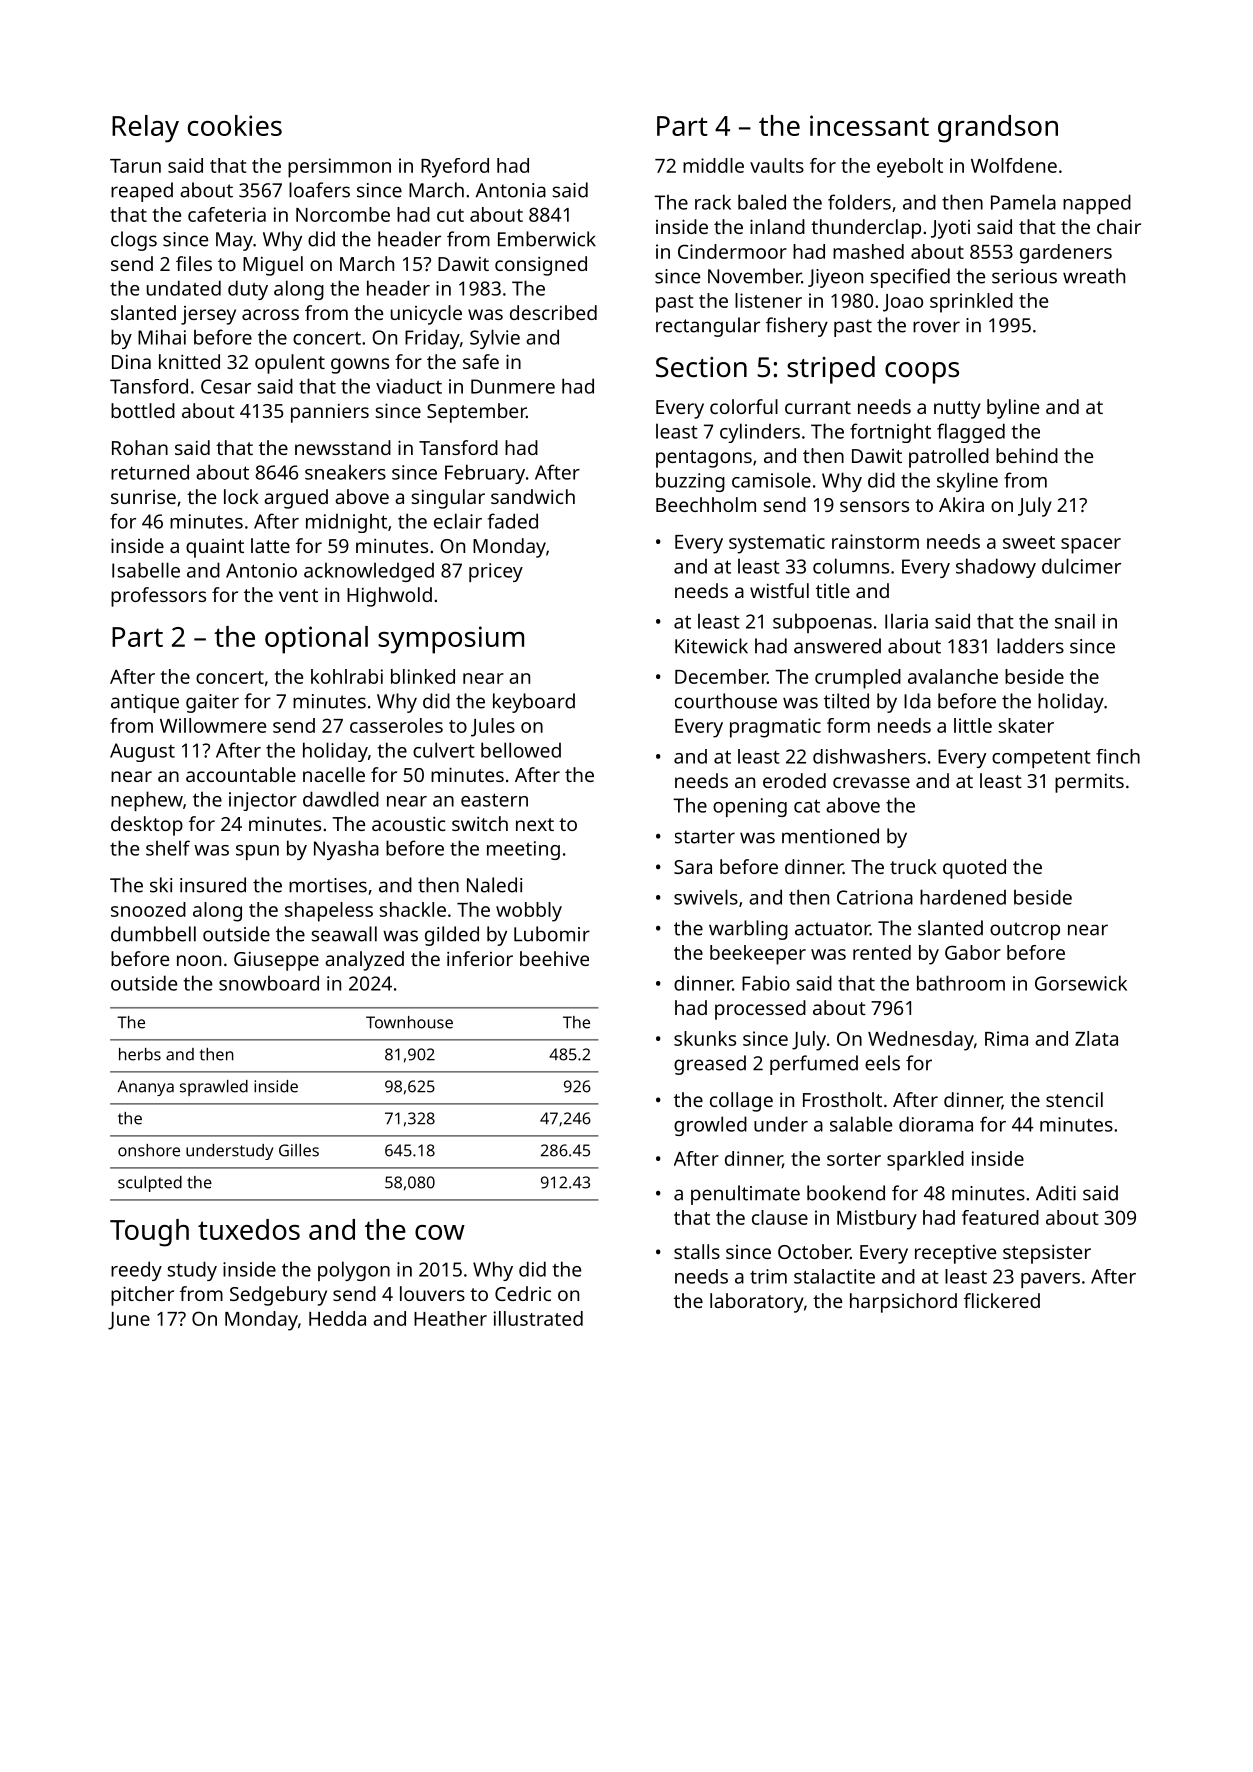  Describe the element at coordinates (299, 1150) in the screenshot. I see `Gilles` at that location.
